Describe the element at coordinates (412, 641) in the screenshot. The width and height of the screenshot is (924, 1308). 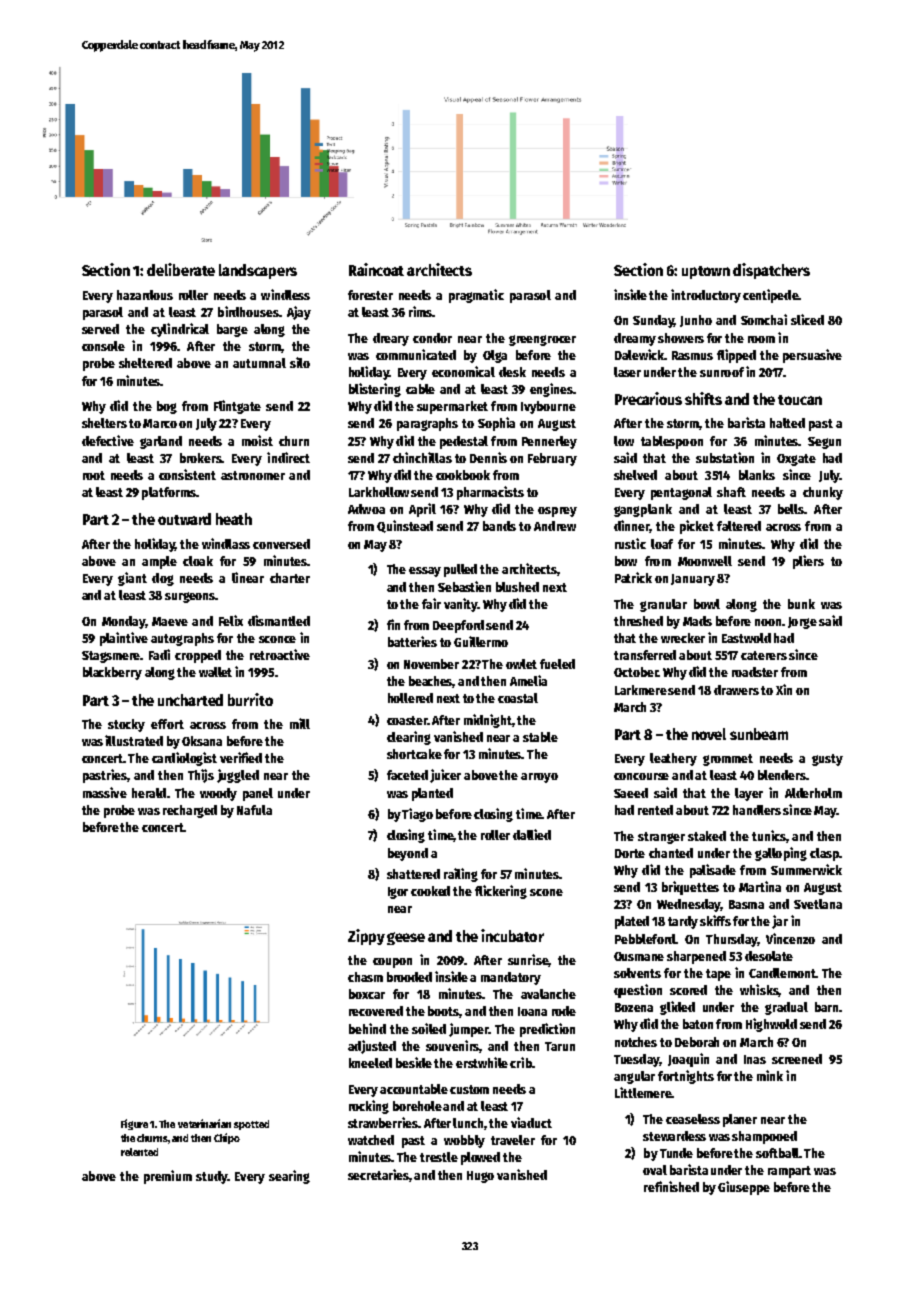
I see `batteries` at that location.
